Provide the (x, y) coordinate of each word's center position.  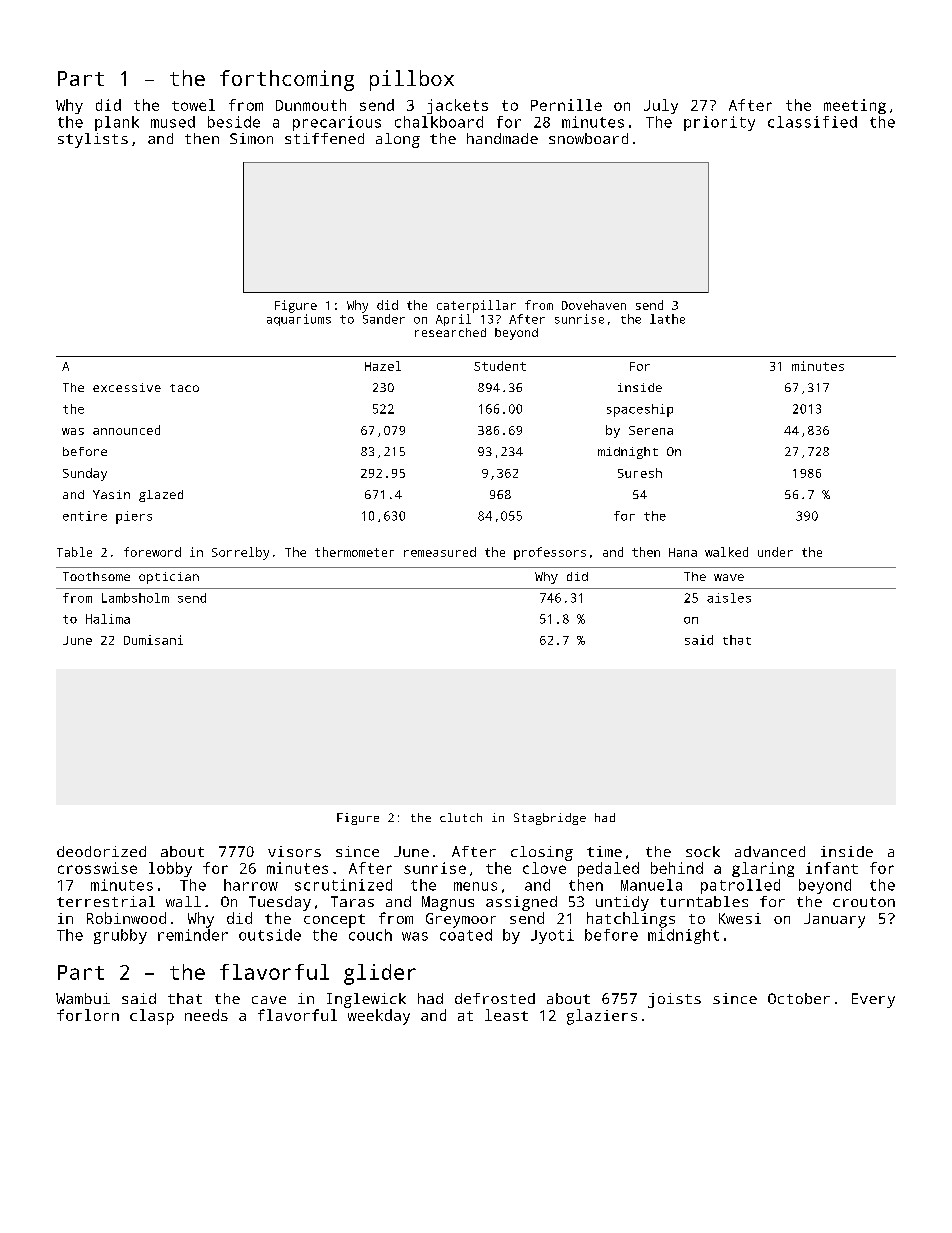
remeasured (440, 552)
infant (832, 868)
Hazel (383, 366)
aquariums (299, 320)
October (799, 998)
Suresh (640, 473)
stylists (93, 140)
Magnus (448, 903)
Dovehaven (594, 305)
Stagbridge (550, 819)
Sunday (85, 474)
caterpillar (476, 306)
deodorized (101, 851)
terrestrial (106, 901)
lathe (667, 319)
